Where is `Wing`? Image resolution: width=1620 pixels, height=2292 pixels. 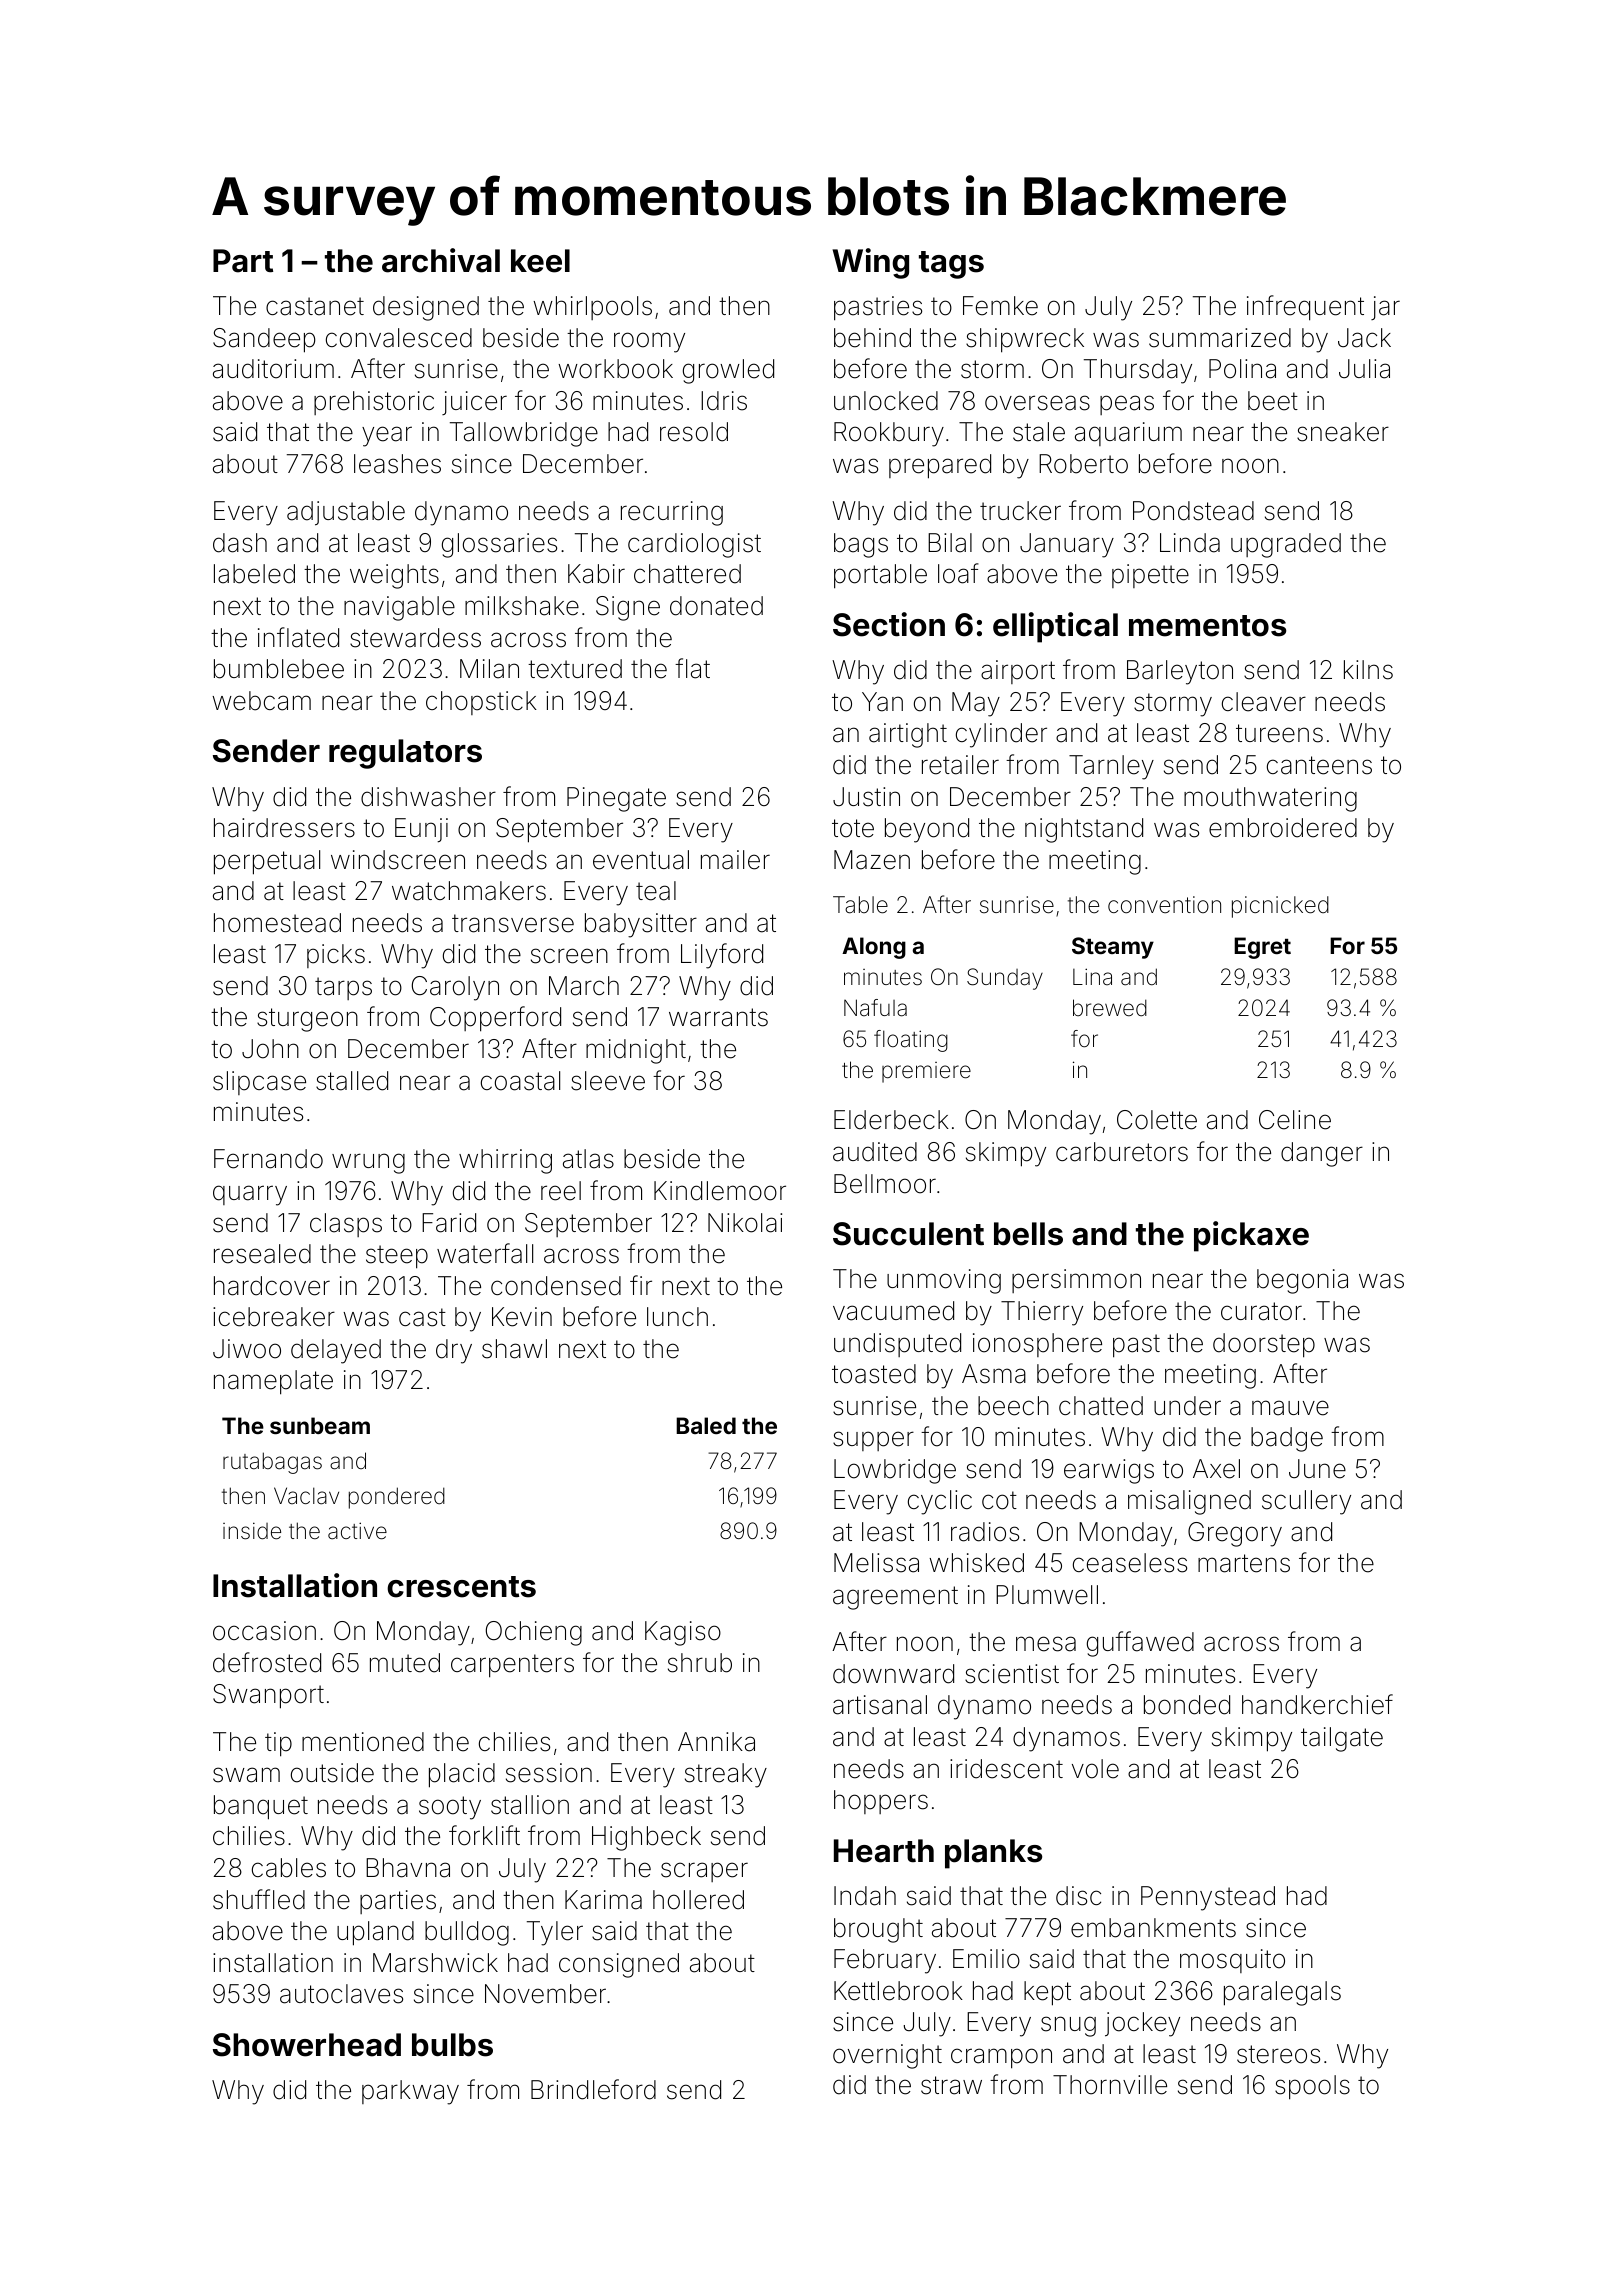
Wing is located at coordinates (870, 263).
